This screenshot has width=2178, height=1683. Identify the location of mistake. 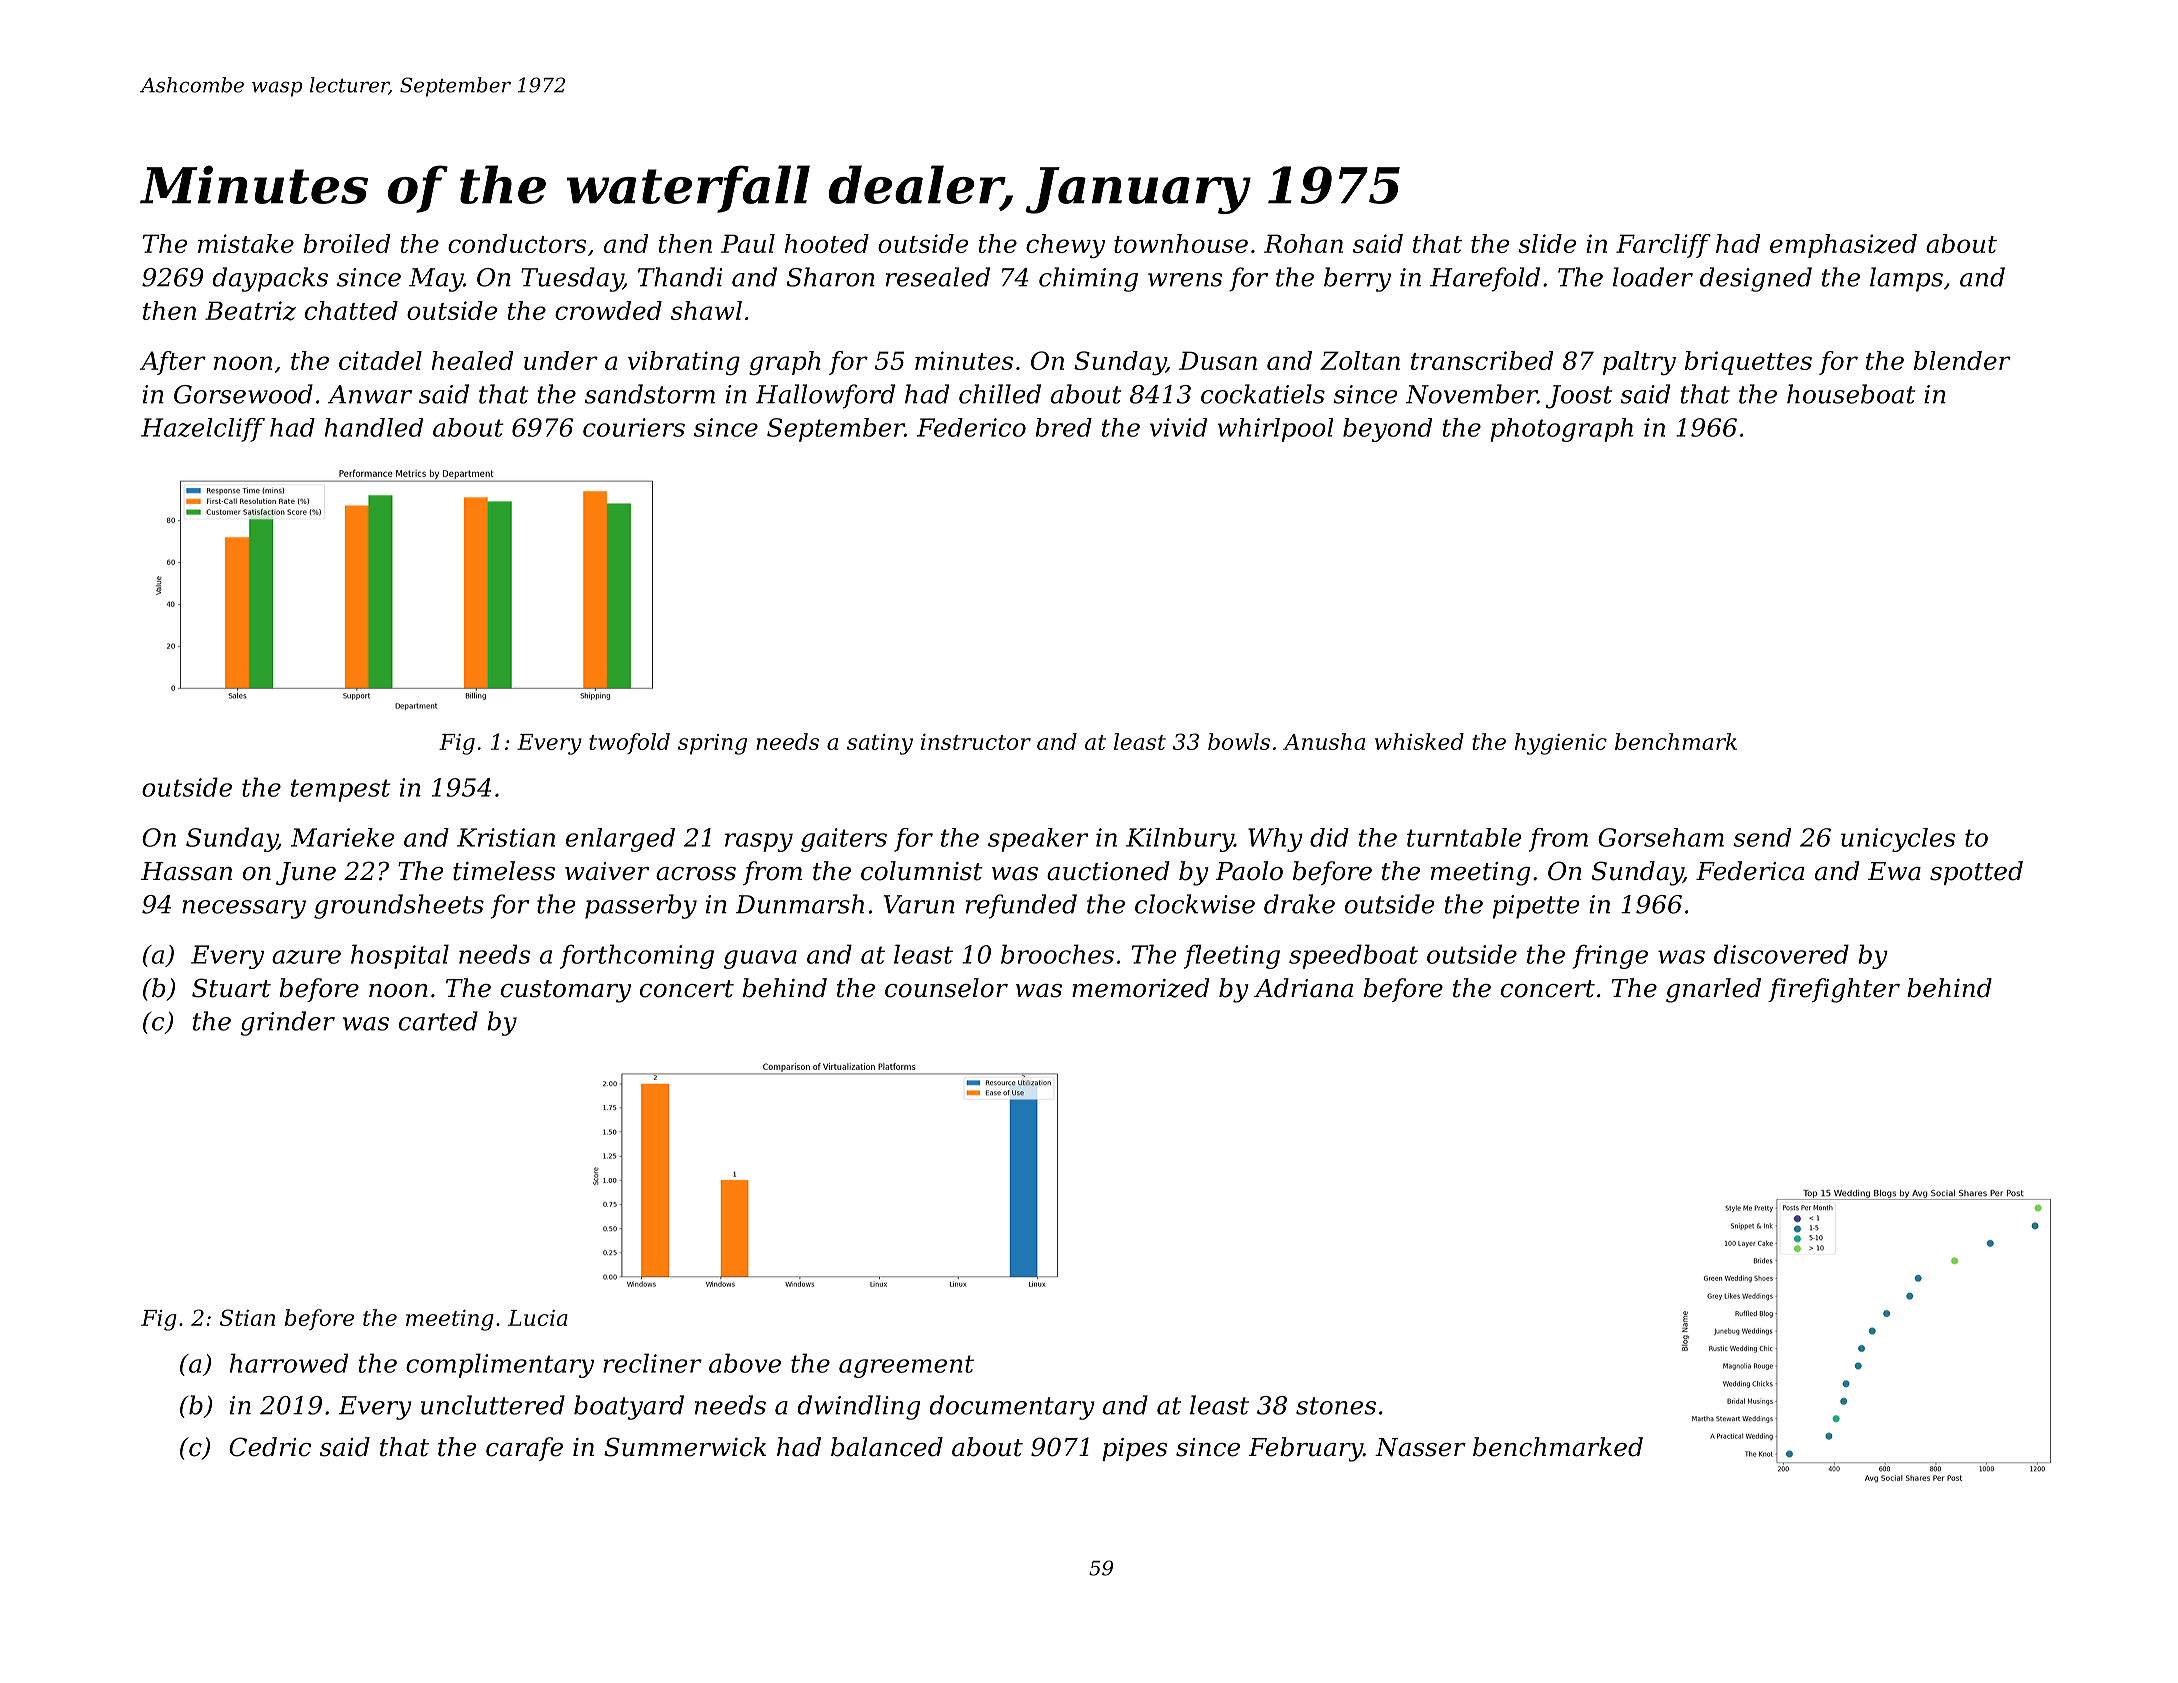
(246, 243).
